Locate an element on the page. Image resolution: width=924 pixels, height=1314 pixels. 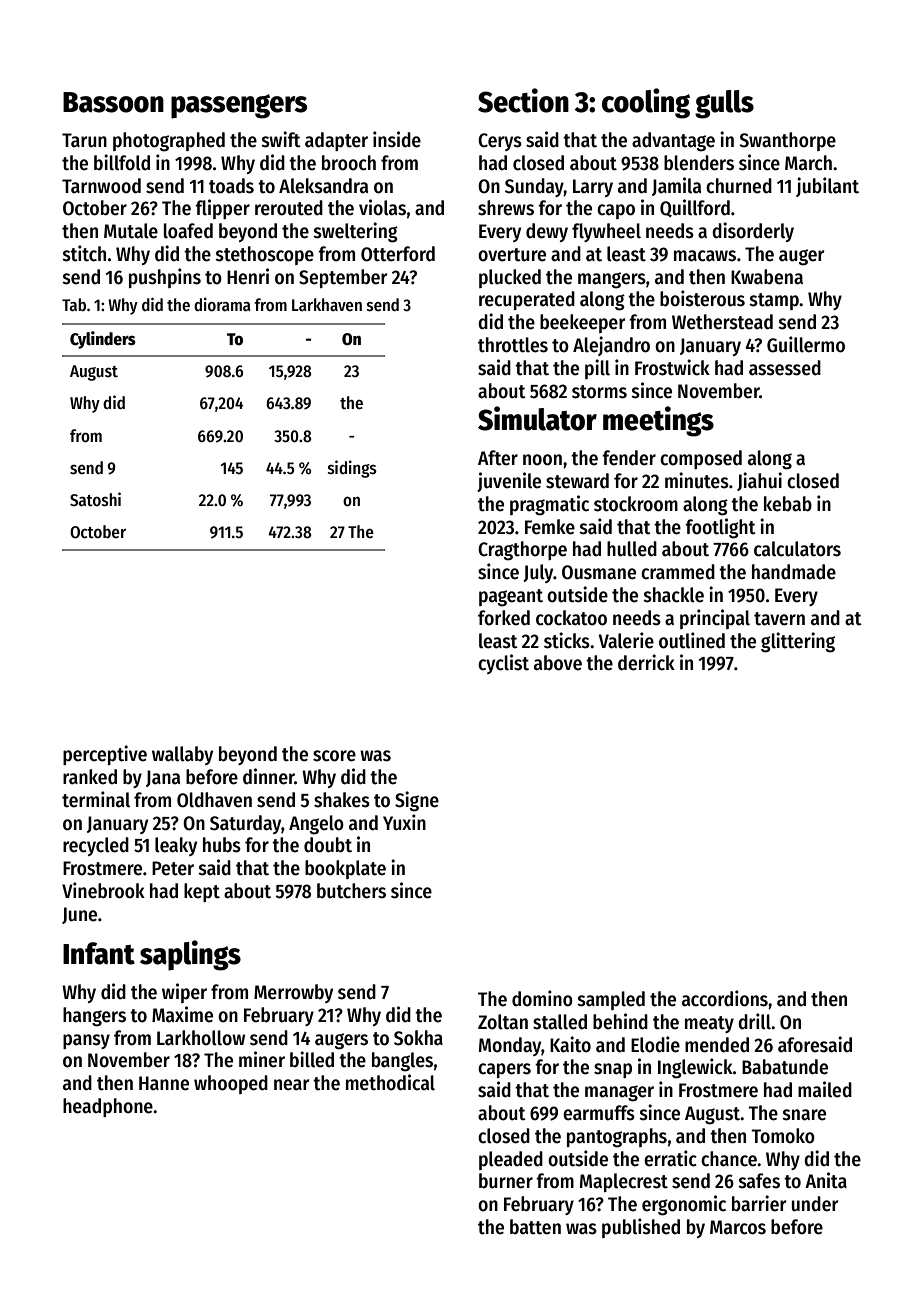
pleaded is located at coordinates (511, 1160).
